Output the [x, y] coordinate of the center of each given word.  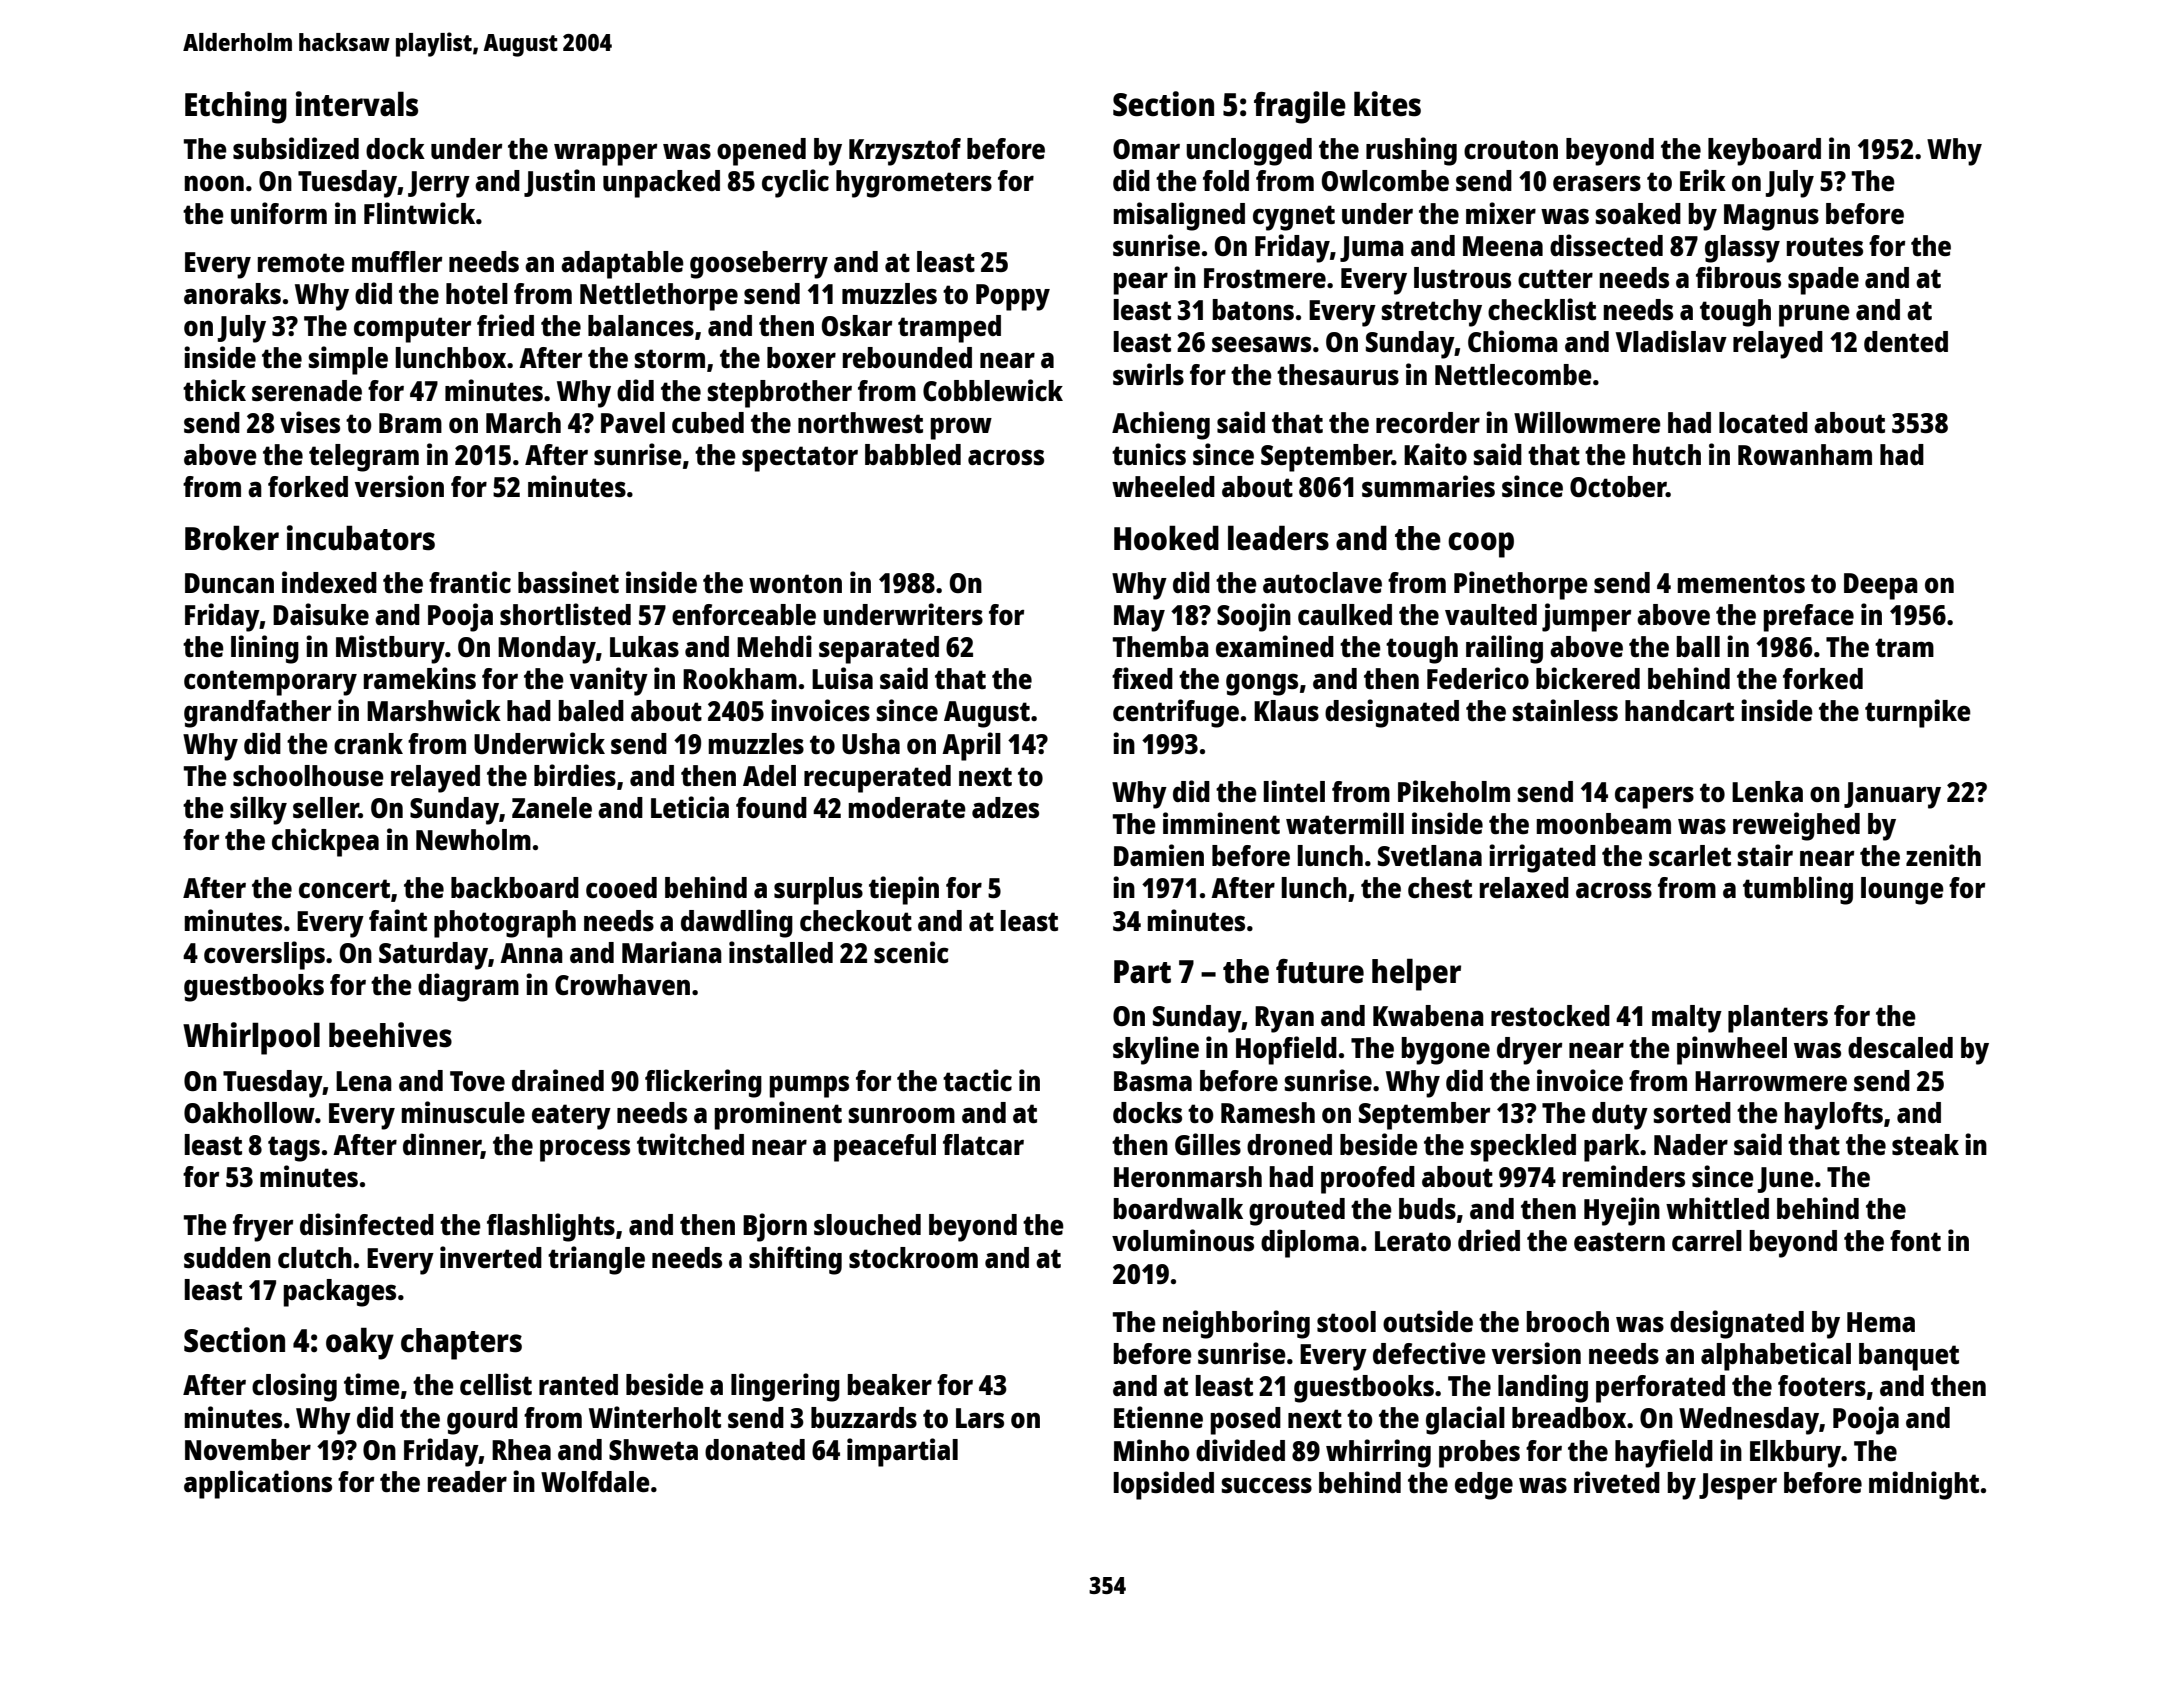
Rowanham [1805, 454]
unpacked [661, 184]
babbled [913, 454]
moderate [907, 807]
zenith [1943, 855]
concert [344, 888]
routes [1825, 246]
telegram [364, 458]
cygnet [1294, 218]
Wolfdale [595, 1481]
